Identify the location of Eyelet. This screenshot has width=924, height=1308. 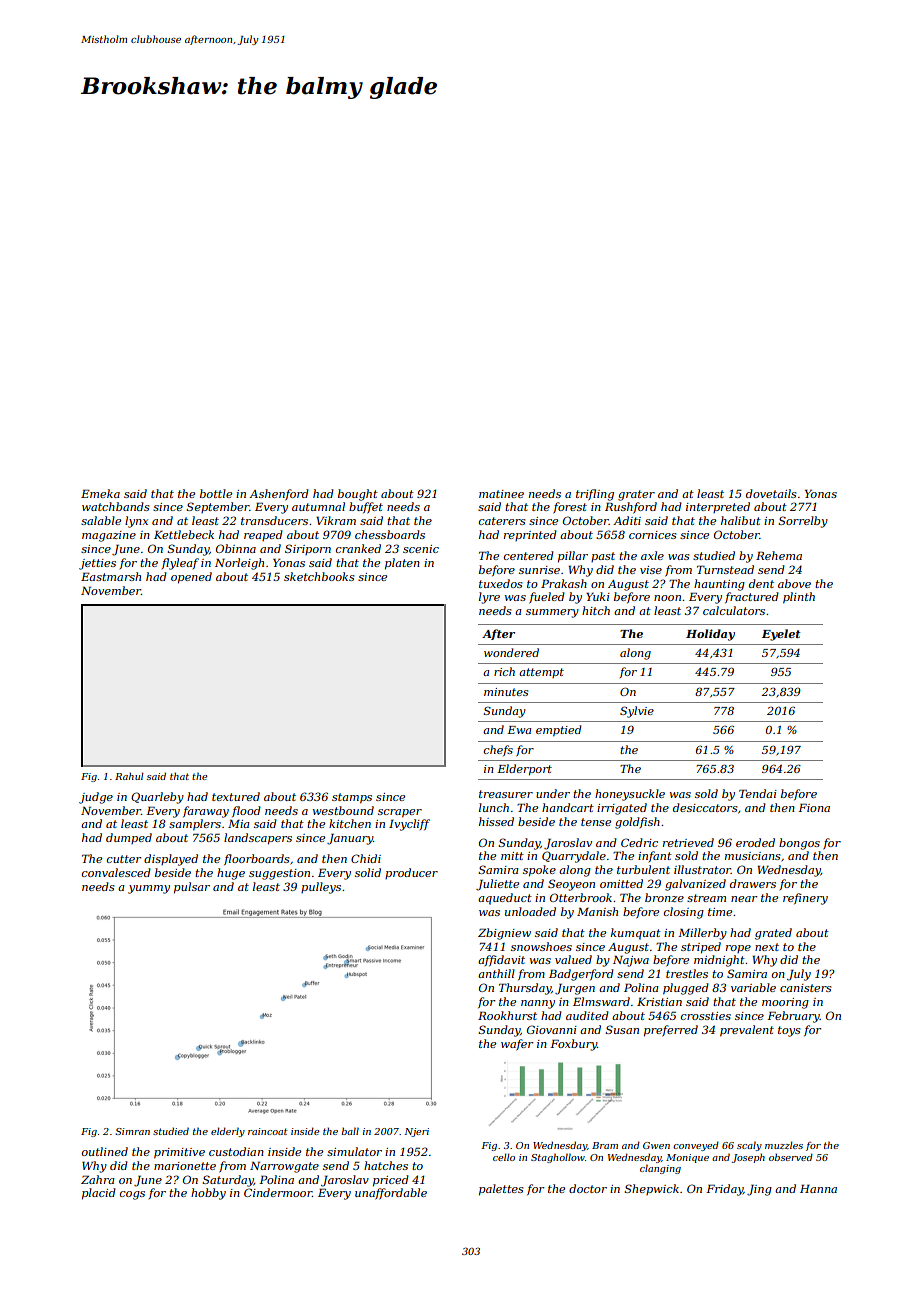
(781, 635).
